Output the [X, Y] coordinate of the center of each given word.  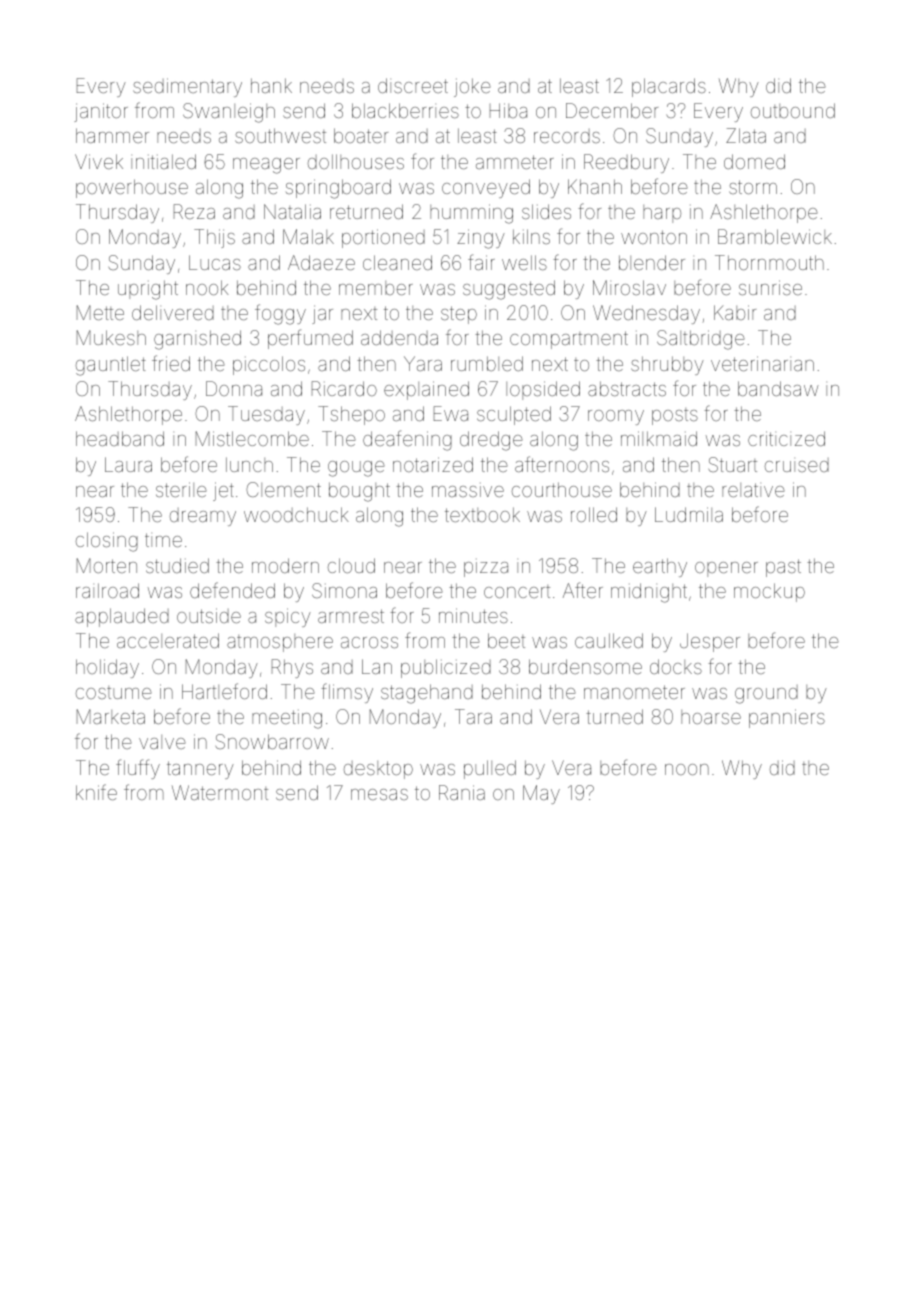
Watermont [220, 792]
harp [662, 214]
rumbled [487, 363]
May [541, 794]
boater [361, 135]
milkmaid [659, 438]
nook [207, 287]
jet [223, 491]
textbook [482, 514]
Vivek [99, 161]
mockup [769, 592]
